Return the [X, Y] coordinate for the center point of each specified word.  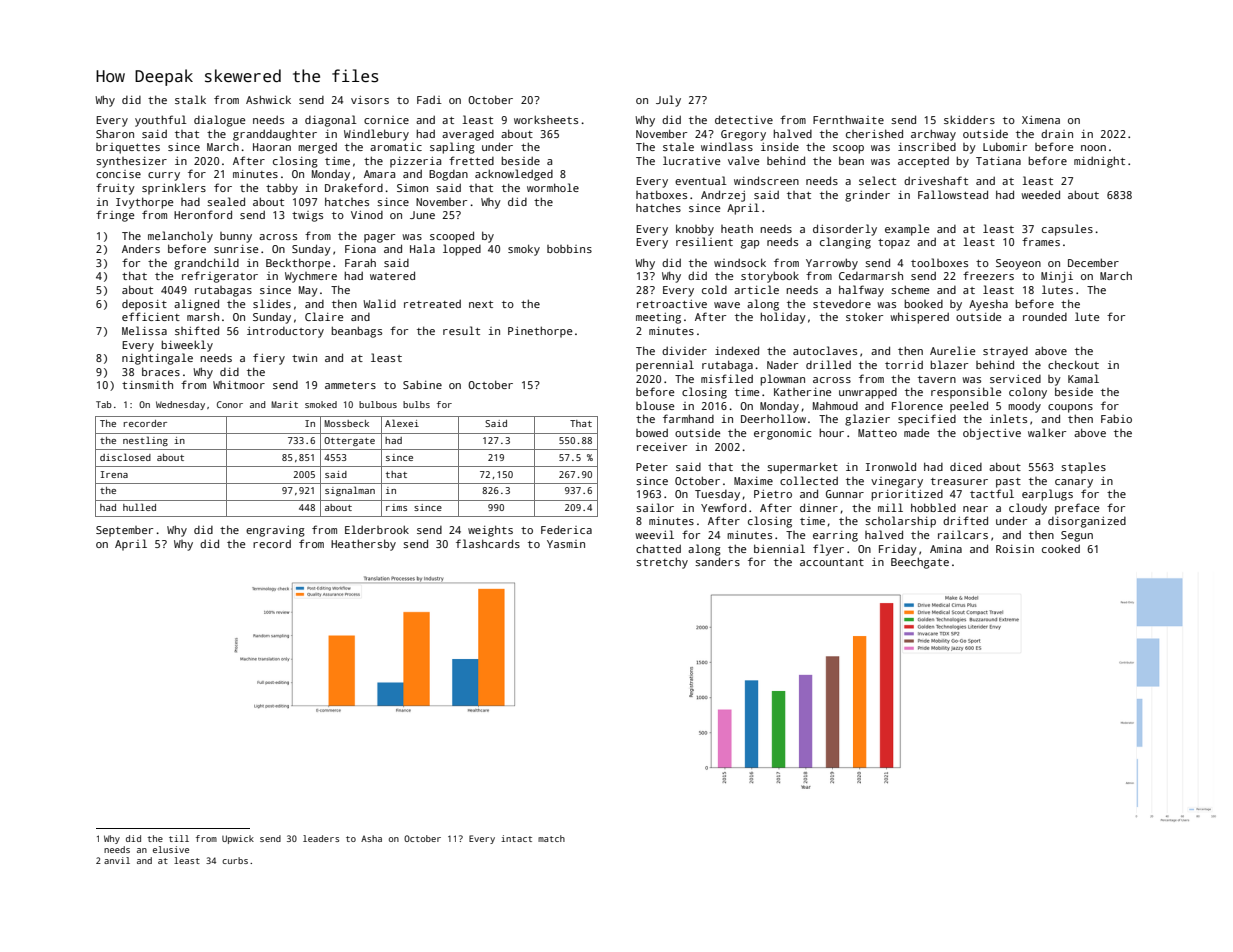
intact [516, 838]
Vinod [367, 215]
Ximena [1041, 120]
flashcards [488, 543]
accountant [832, 562]
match [551, 838]
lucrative [691, 160]
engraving [275, 531]
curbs [235, 860]
